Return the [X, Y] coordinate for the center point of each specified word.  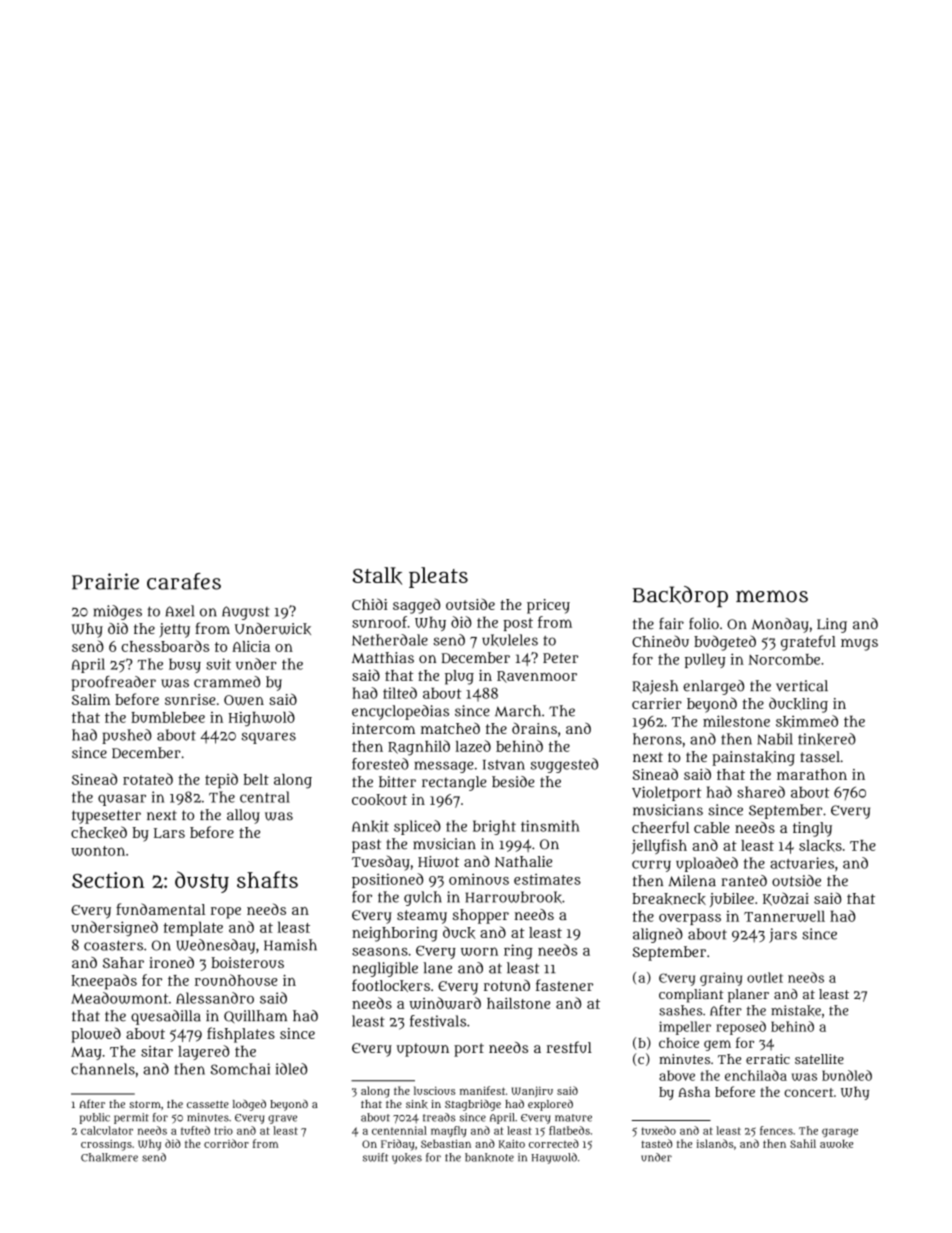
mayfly [449, 1131]
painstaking [753, 758]
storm [145, 1104]
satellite [819, 1059]
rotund [507, 985]
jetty [174, 630]
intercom [383, 728]
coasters [113, 945]
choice [679, 1043]
